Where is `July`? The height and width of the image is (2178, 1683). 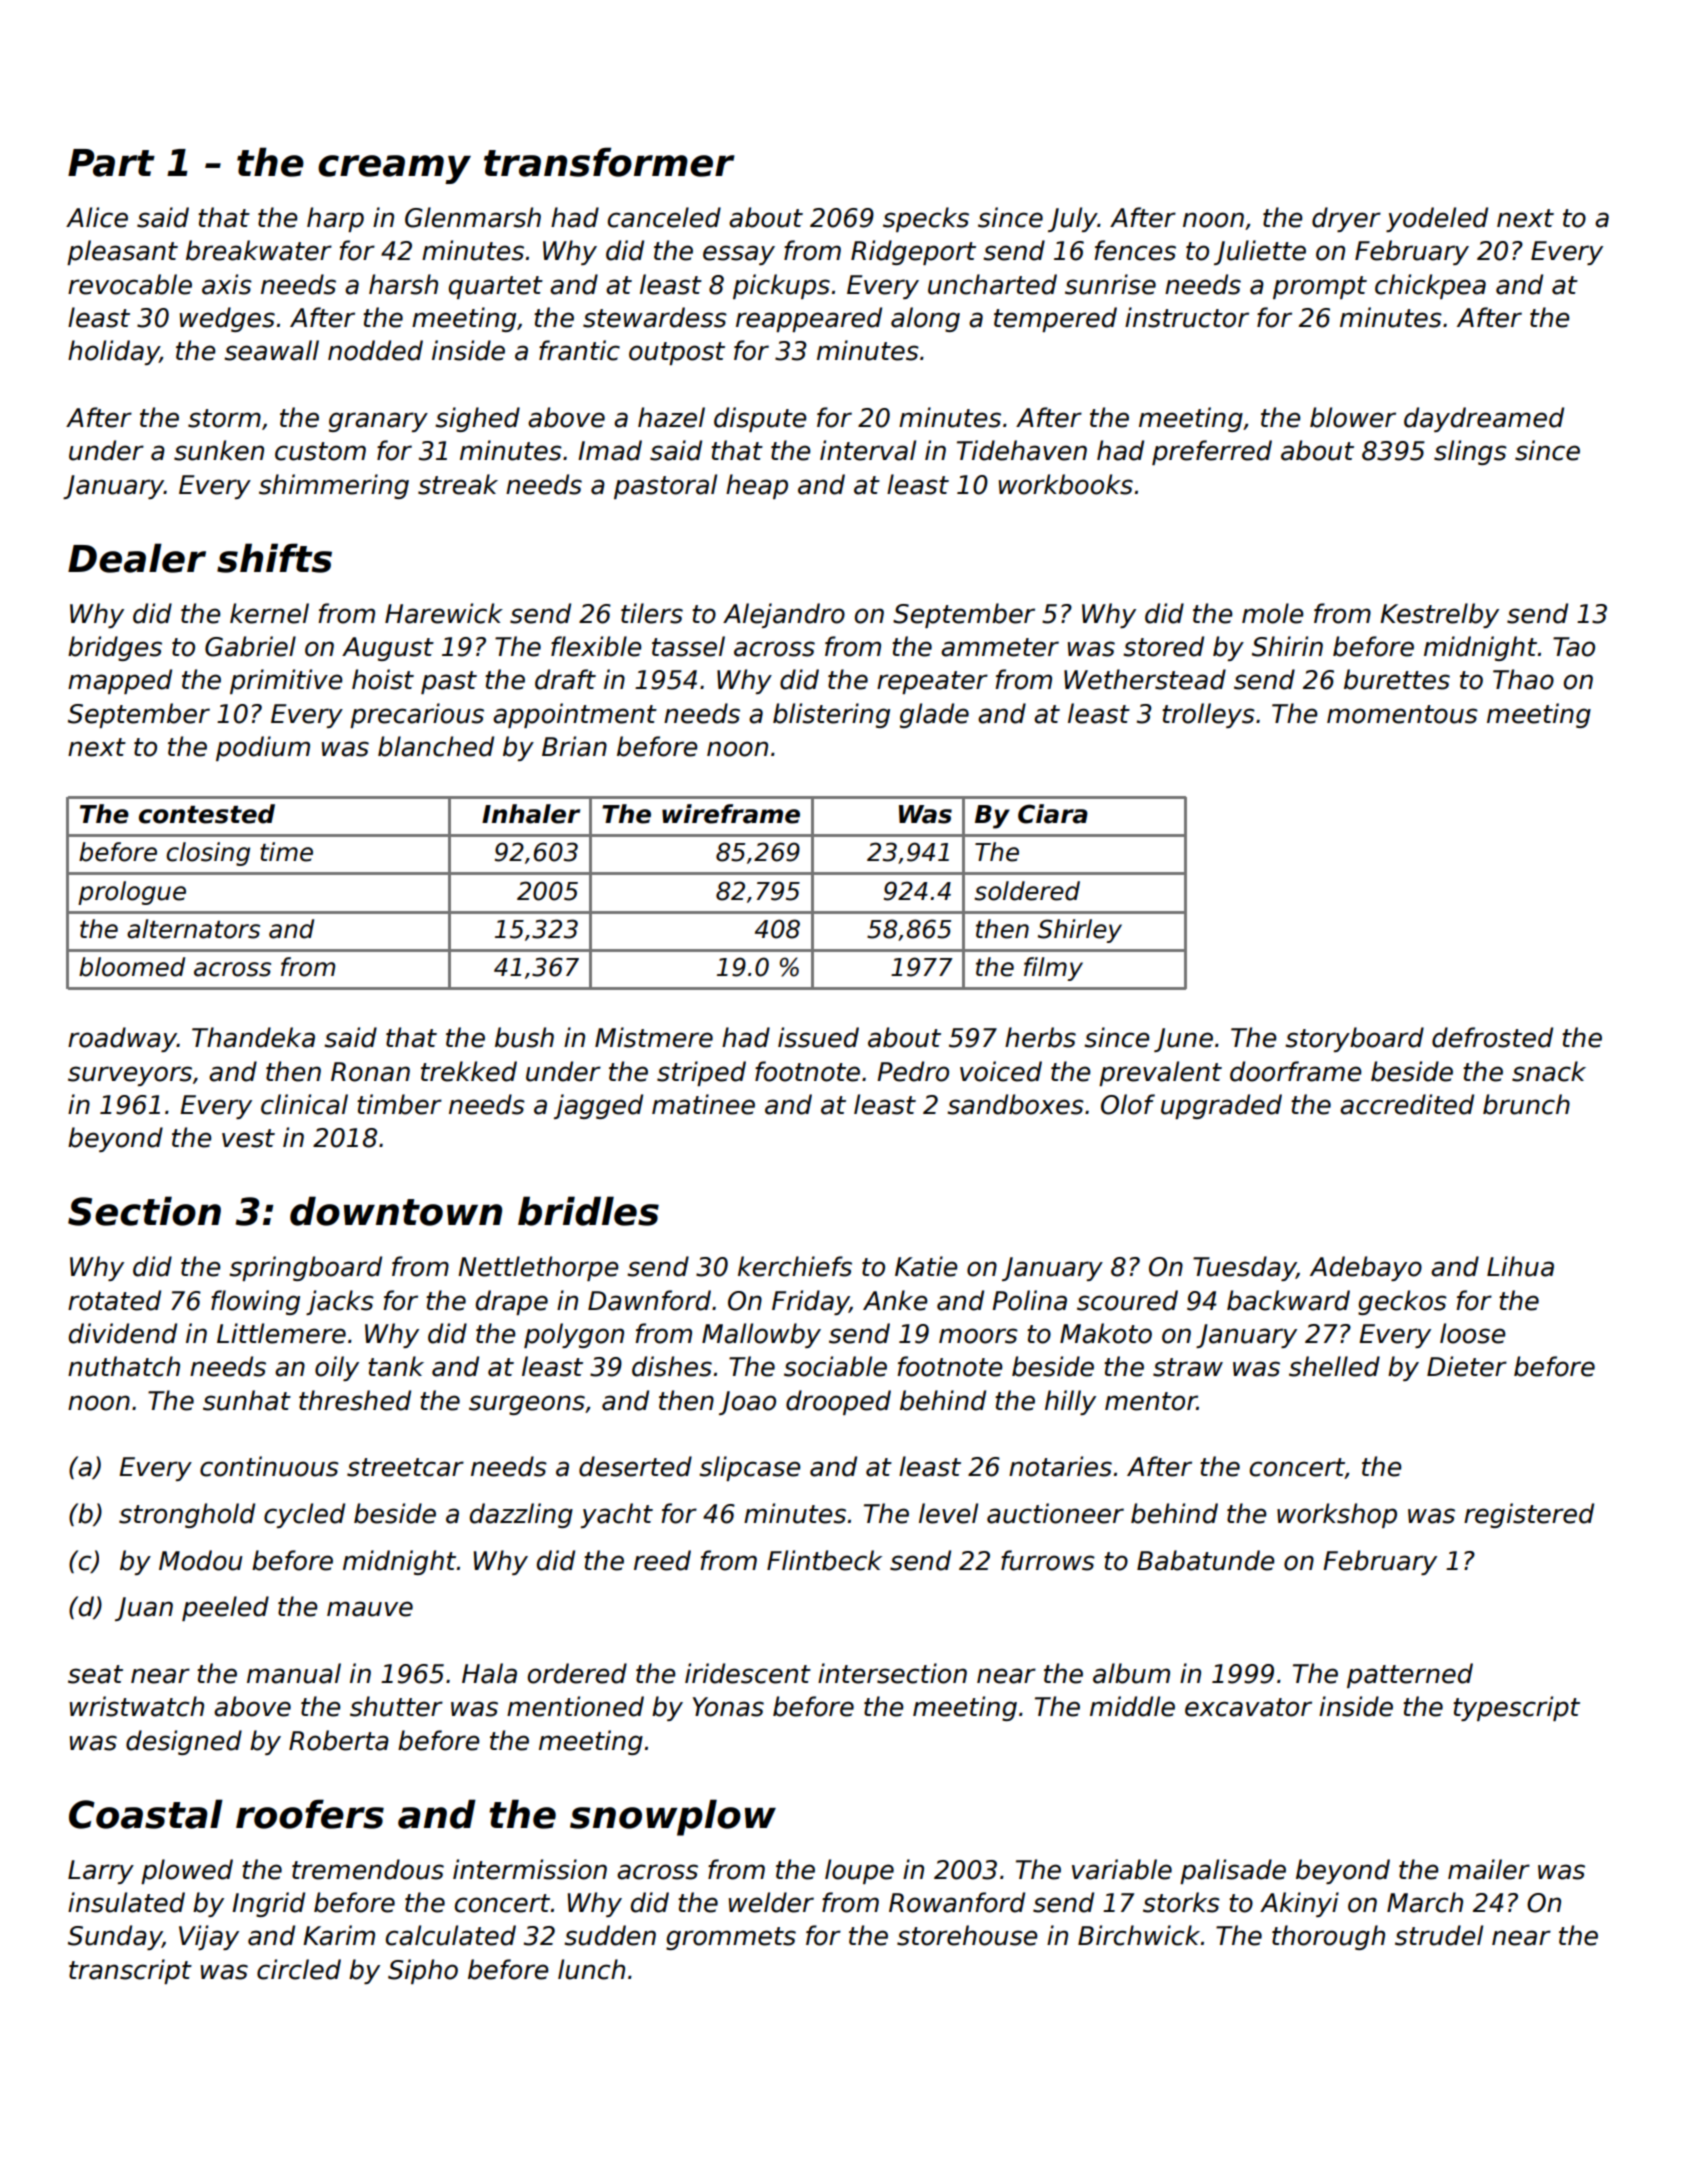
July is located at coordinates (1073, 219).
